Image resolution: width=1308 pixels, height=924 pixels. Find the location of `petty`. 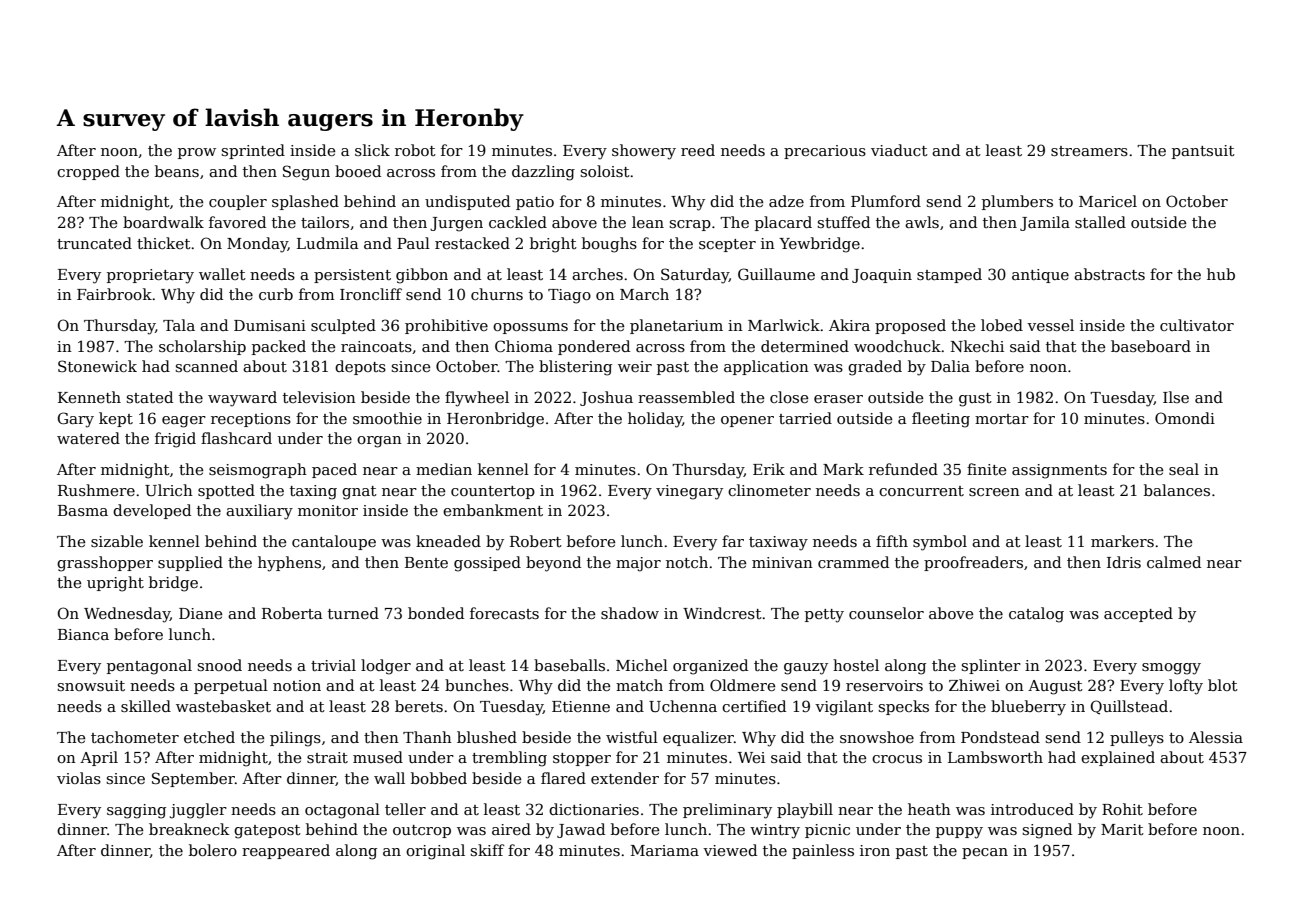

petty is located at coordinates (824, 616).
